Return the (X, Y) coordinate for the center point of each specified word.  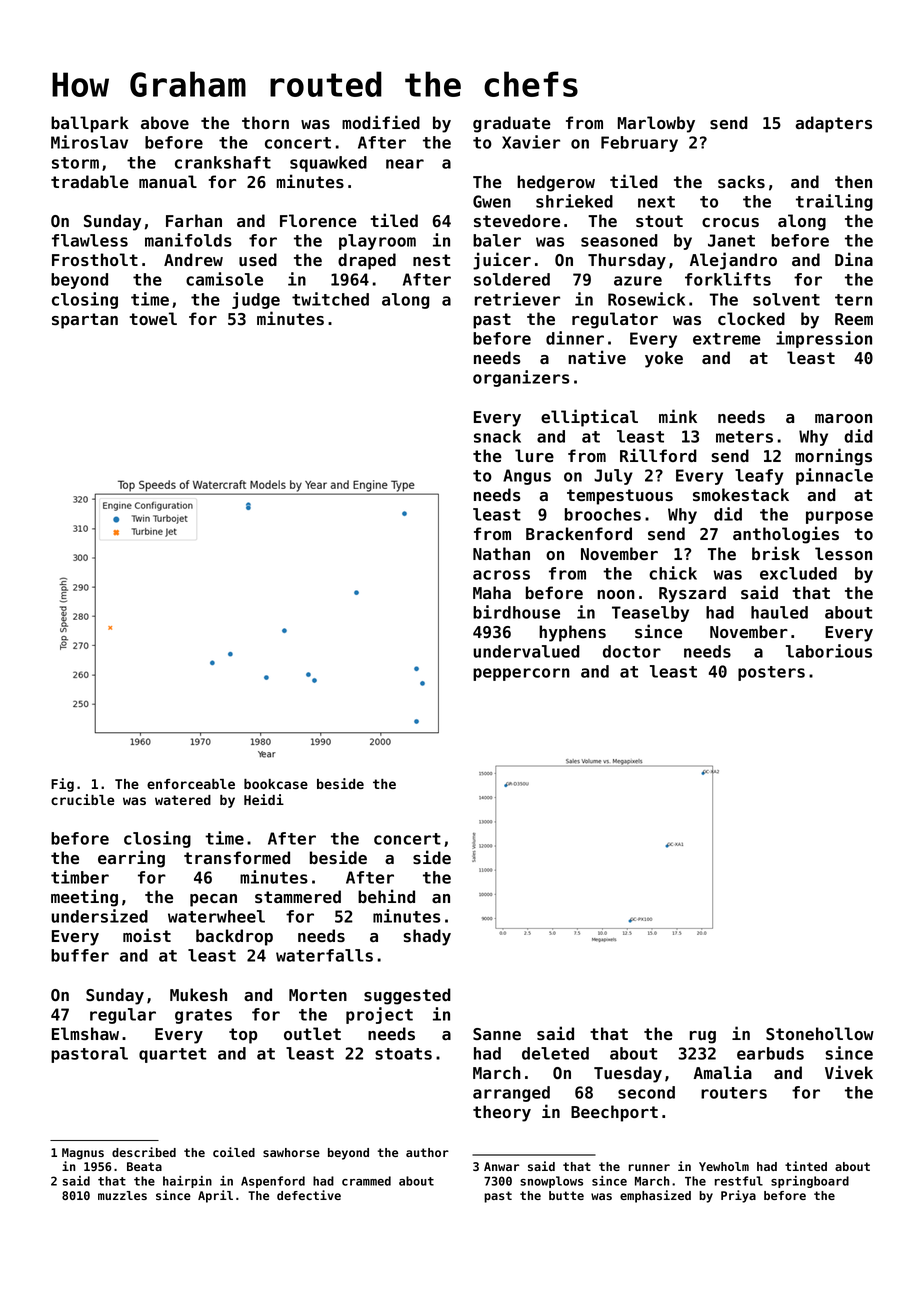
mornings (833, 457)
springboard (810, 1182)
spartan (85, 321)
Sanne (497, 1034)
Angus (527, 477)
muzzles (122, 1195)
